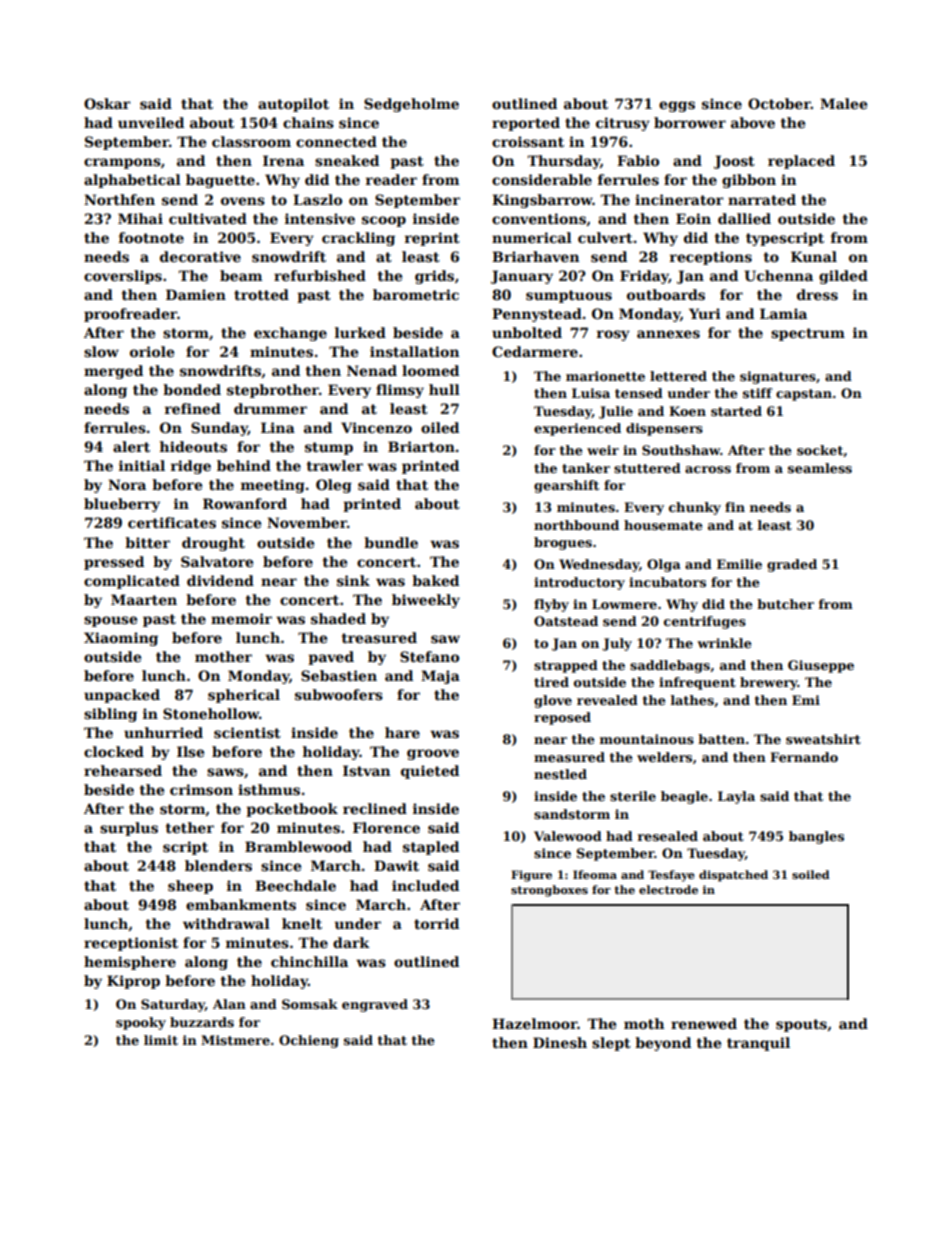 The width and height of the document is (952, 1233). What do you see at coordinates (122, 505) in the document?
I see `blueberry` at bounding box center [122, 505].
